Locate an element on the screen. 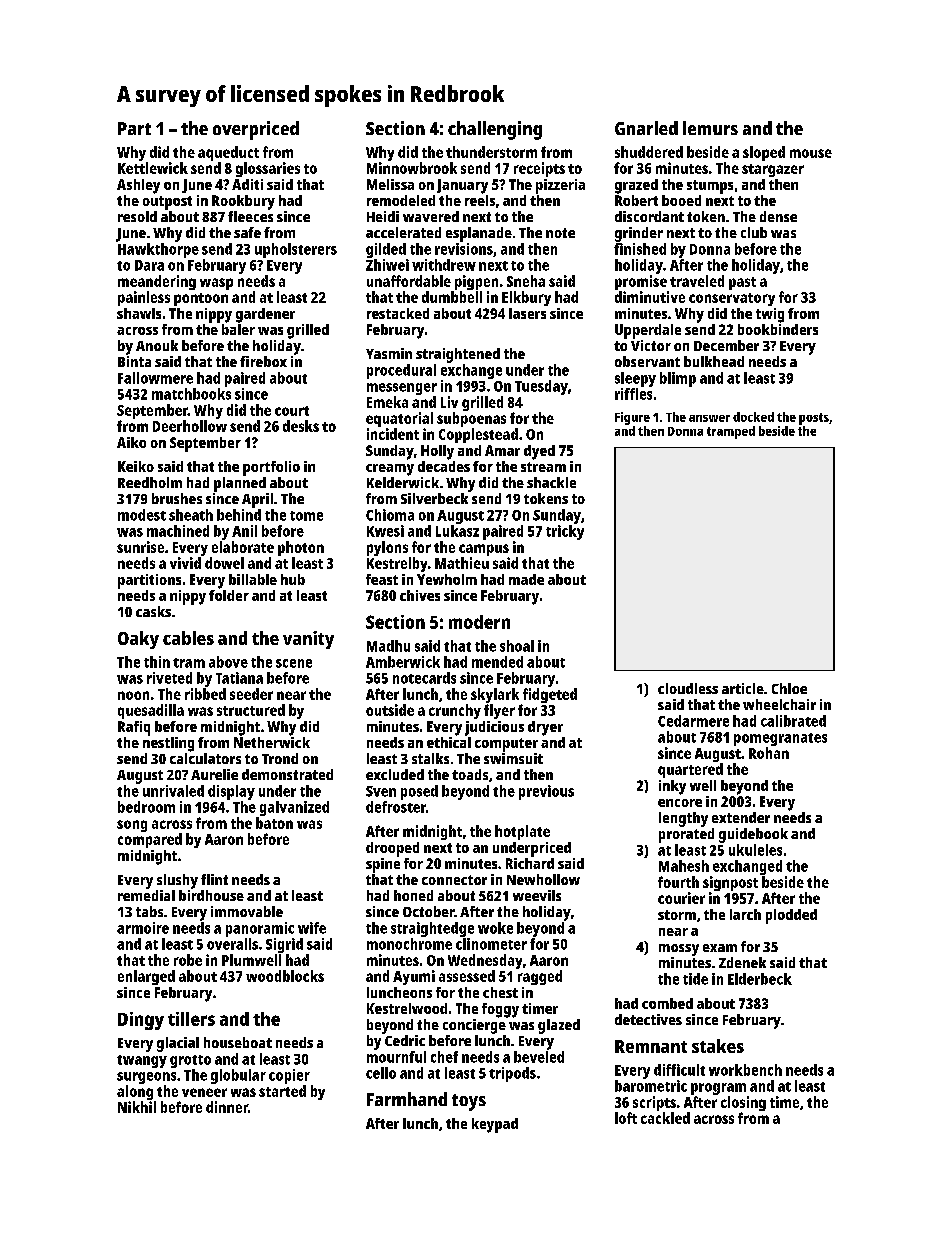 This screenshot has width=952, height=1233. mouse is located at coordinates (811, 153).
